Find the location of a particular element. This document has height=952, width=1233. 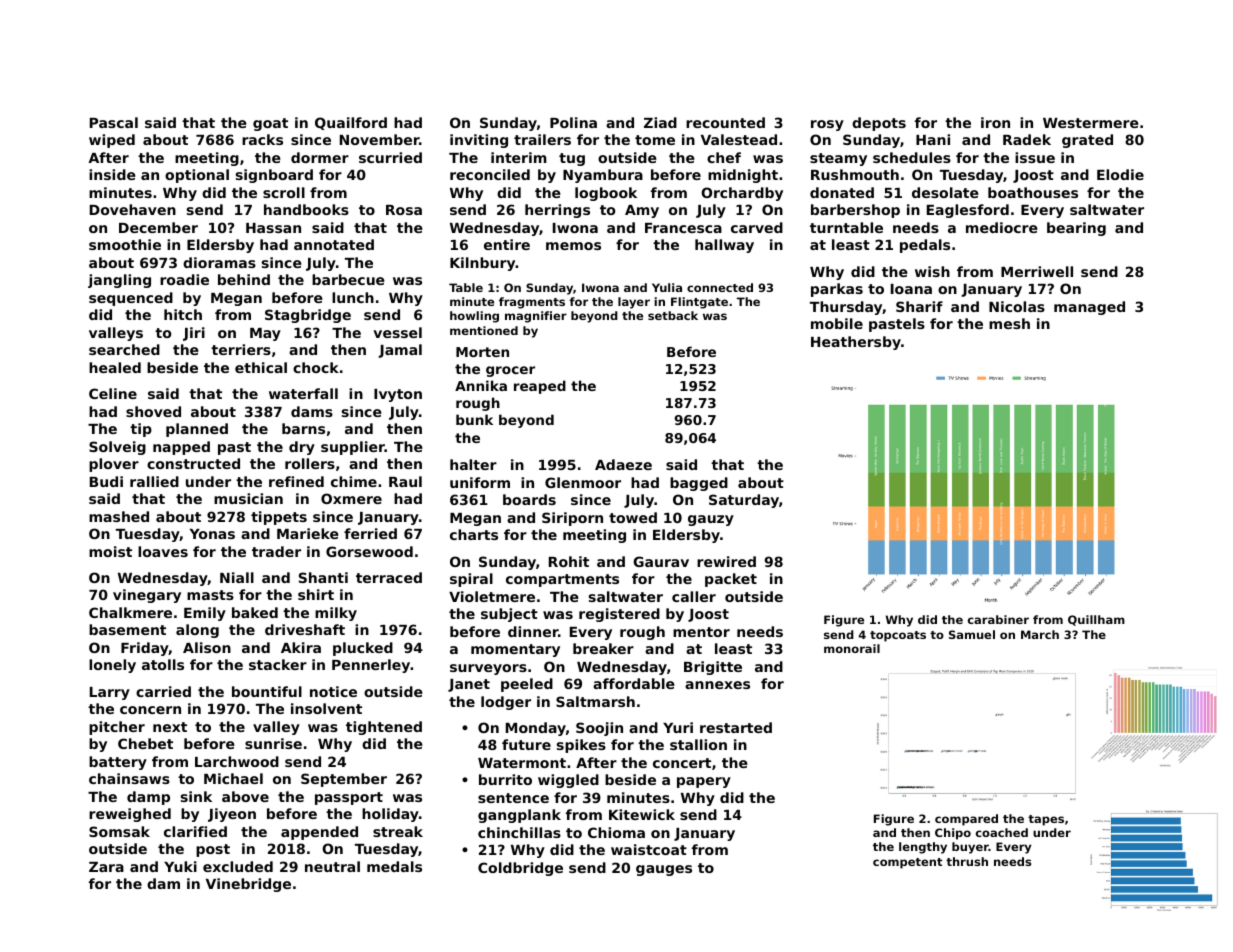

Vinebridge is located at coordinates (248, 885).
